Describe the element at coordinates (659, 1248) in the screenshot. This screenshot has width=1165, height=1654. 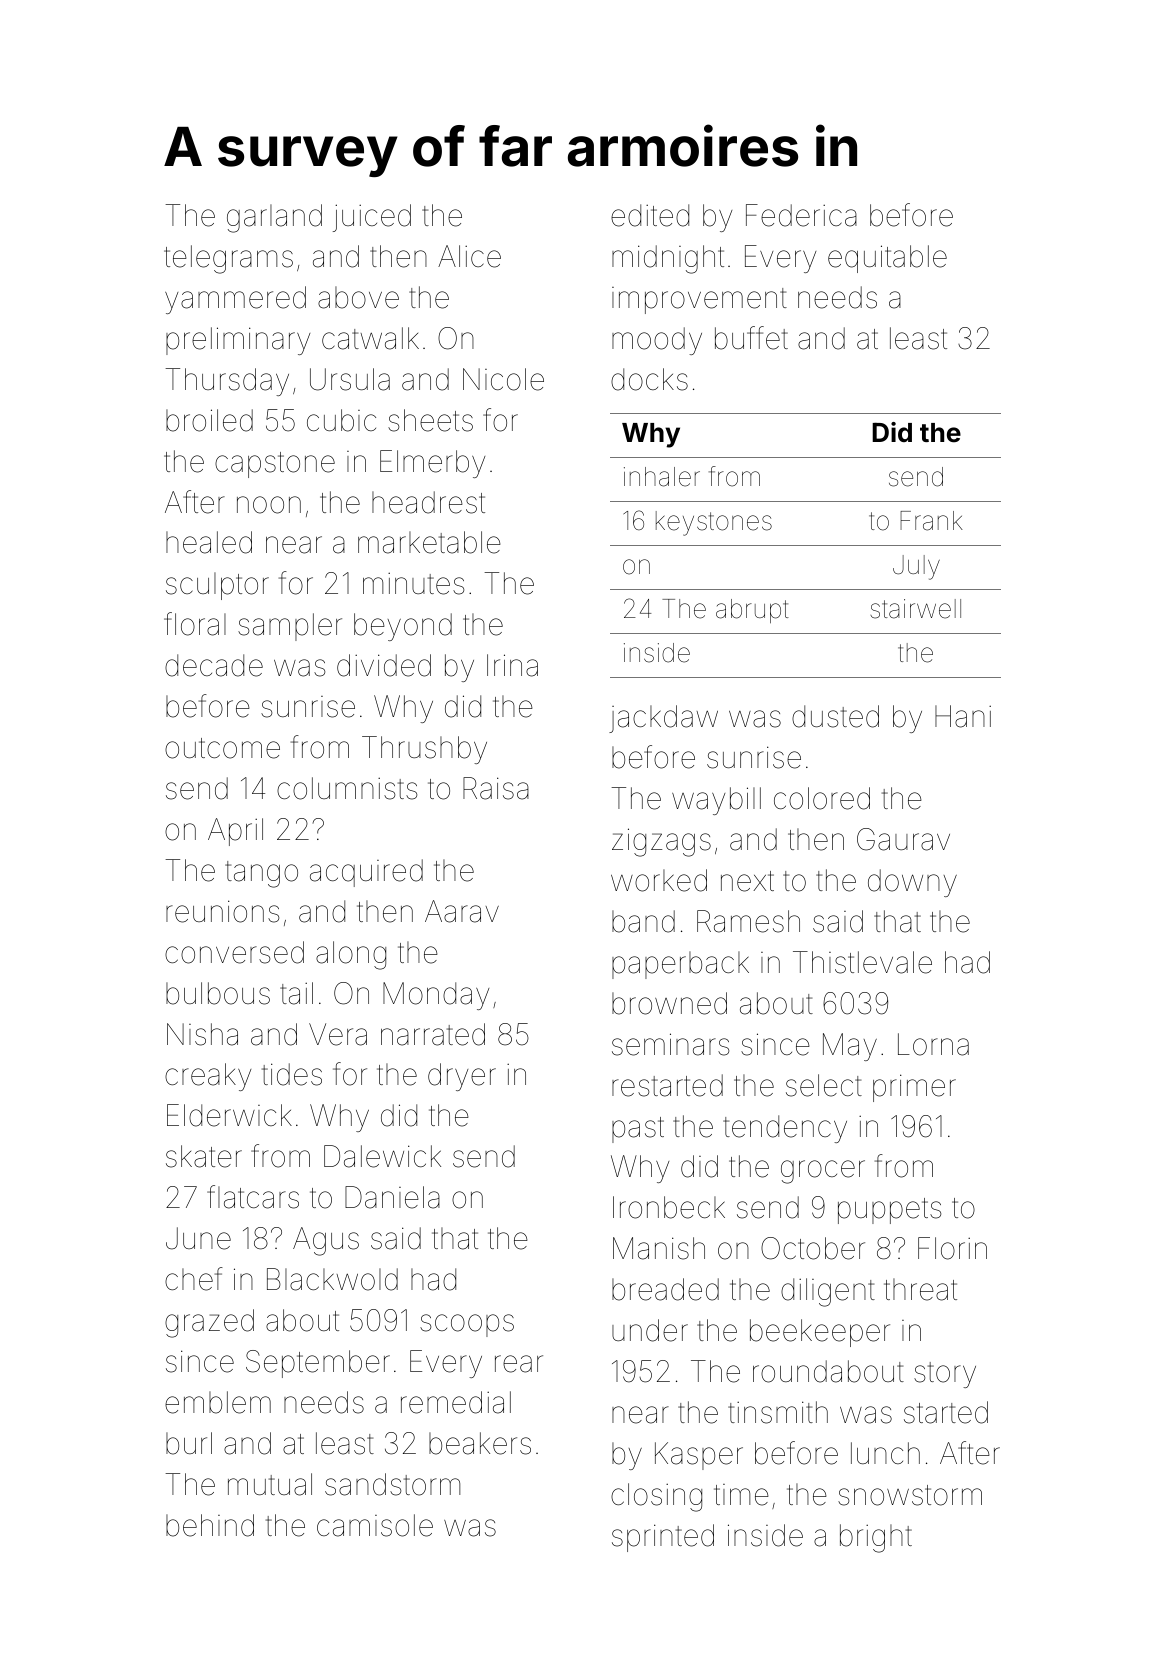
I see `Manish` at that location.
